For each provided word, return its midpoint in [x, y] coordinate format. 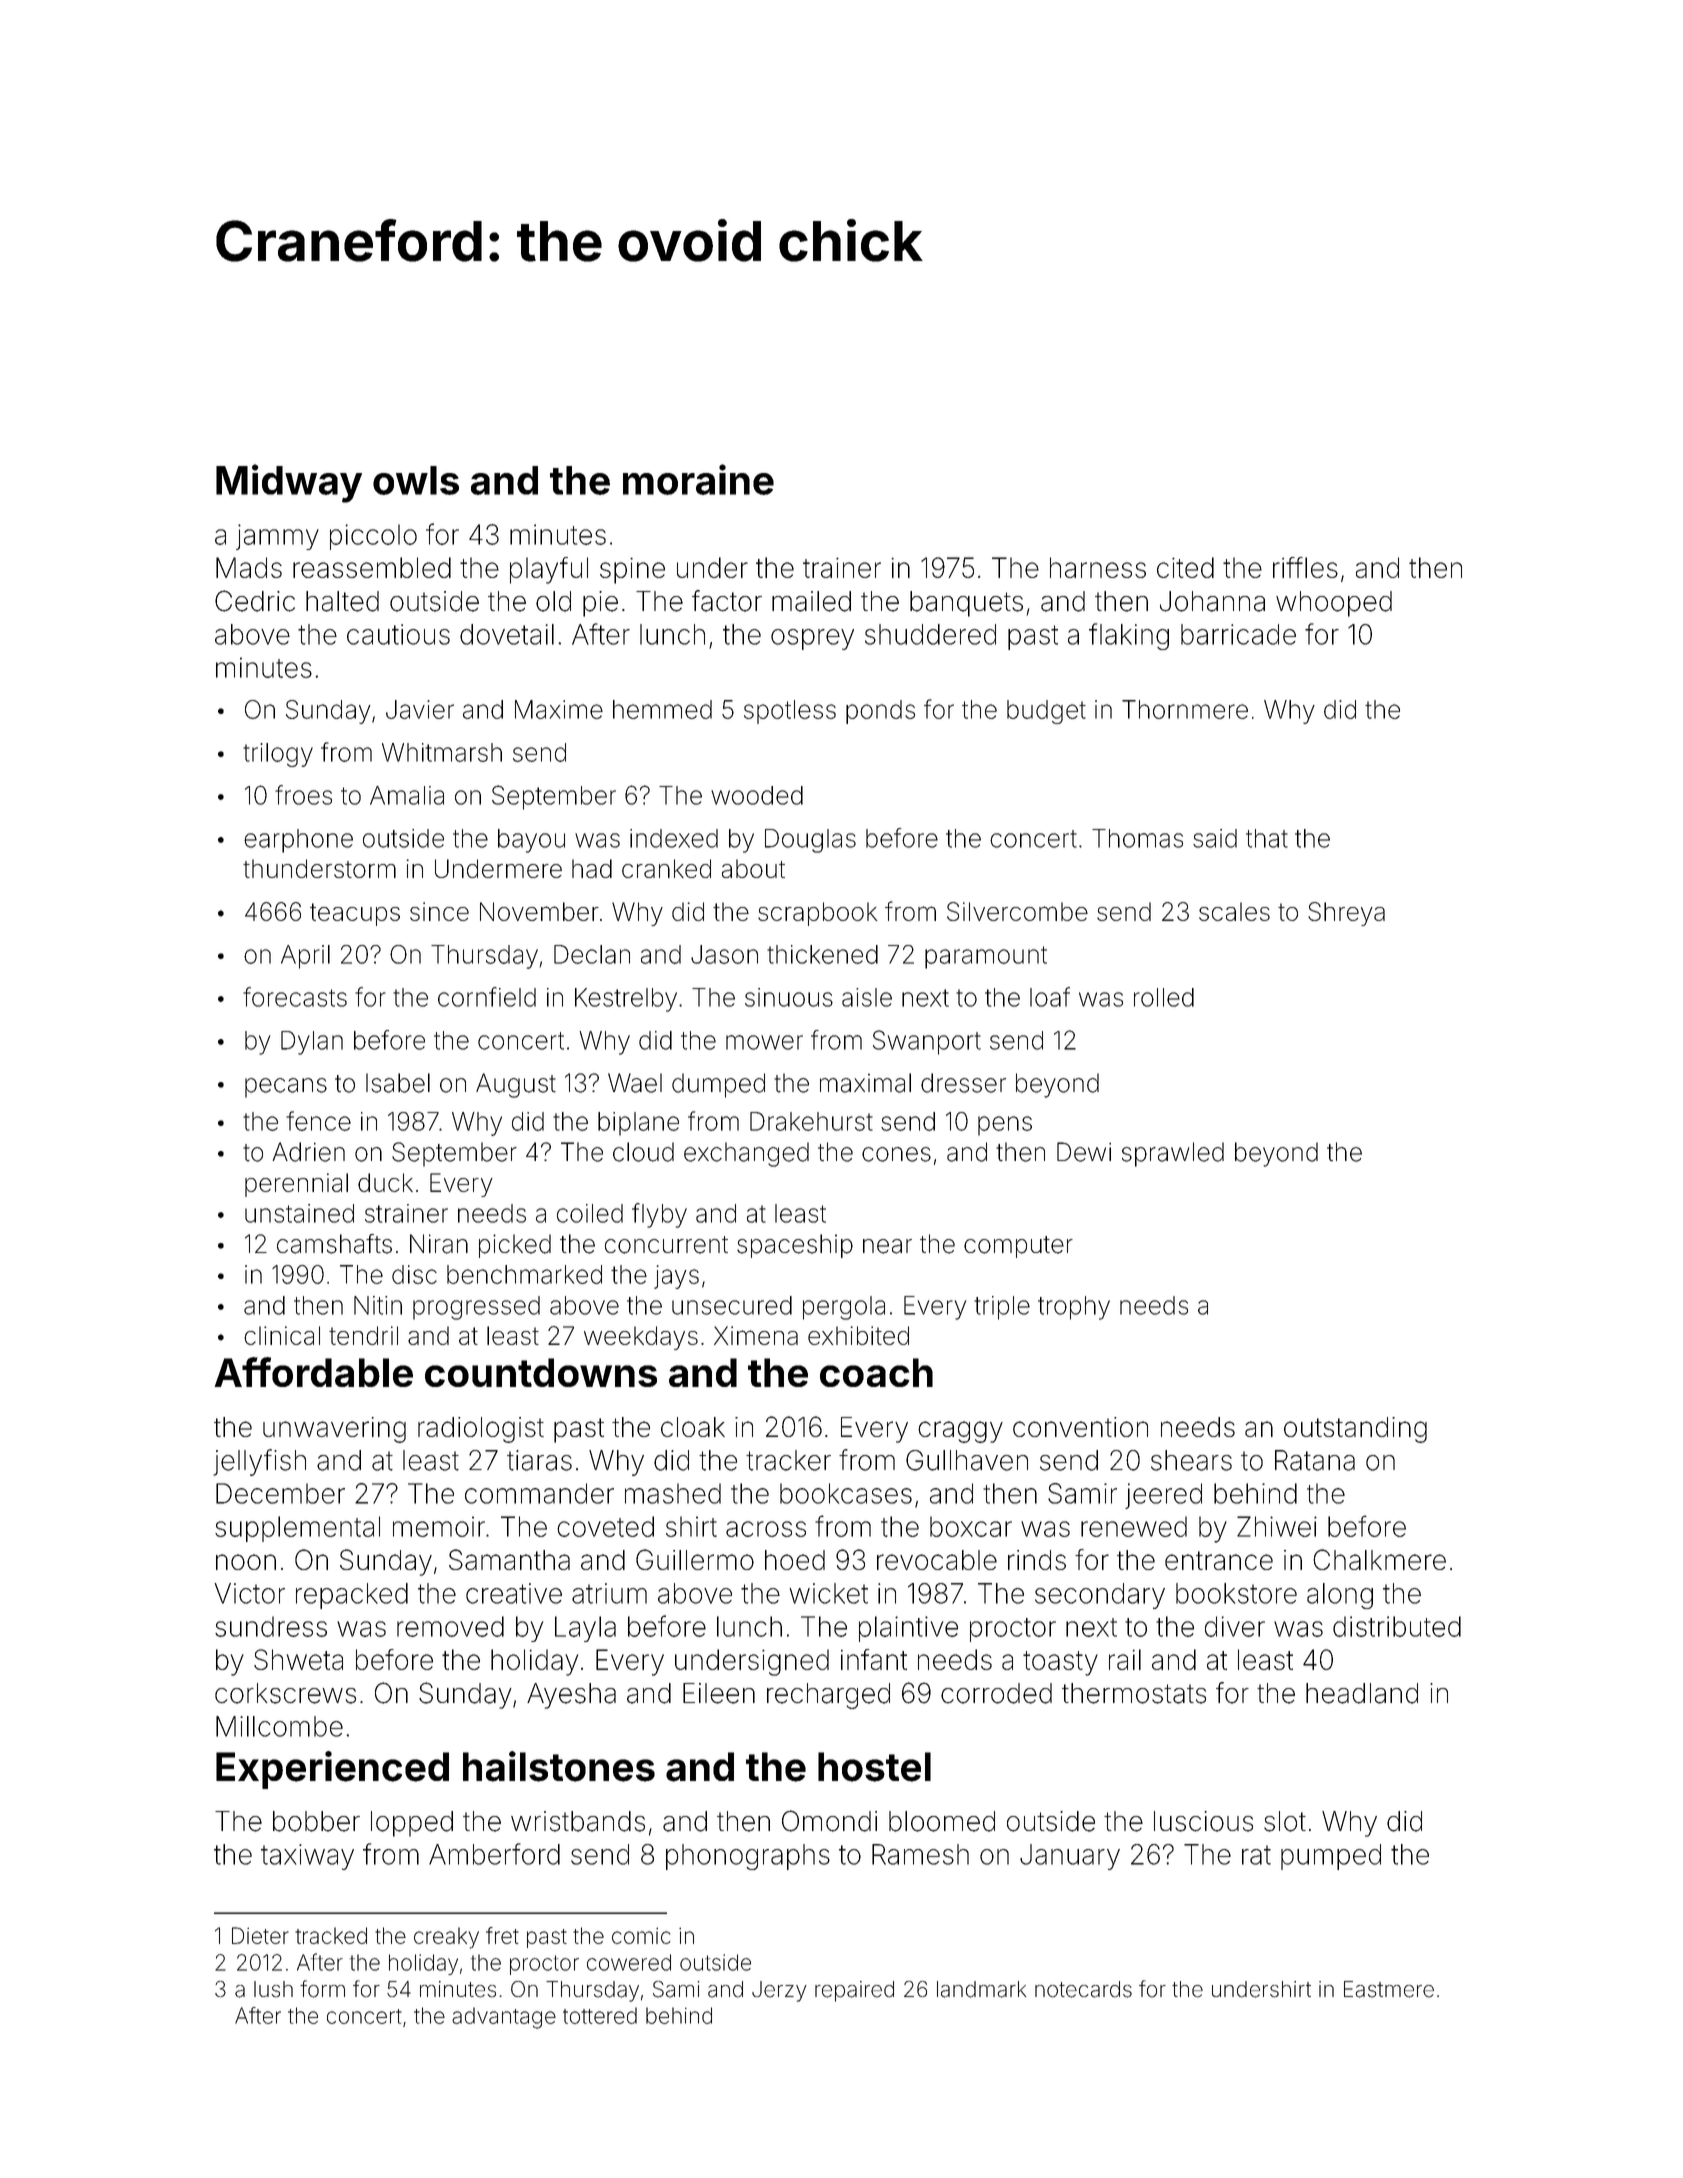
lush [273, 1989]
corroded [996, 1693]
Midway [289, 483]
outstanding [1355, 1430]
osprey [812, 639]
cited [1185, 567]
